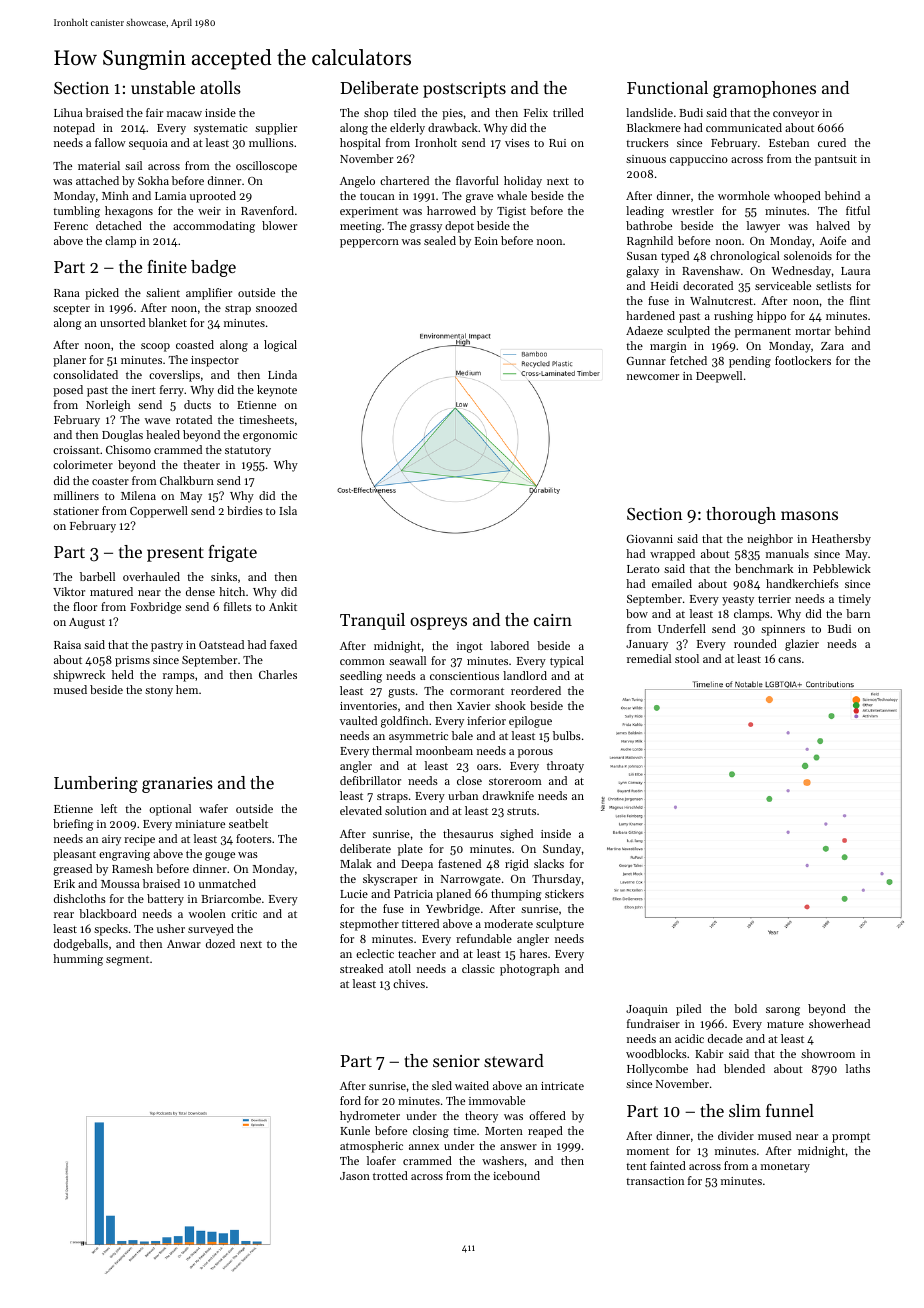  I want to click on pending, so click(750, 362).
